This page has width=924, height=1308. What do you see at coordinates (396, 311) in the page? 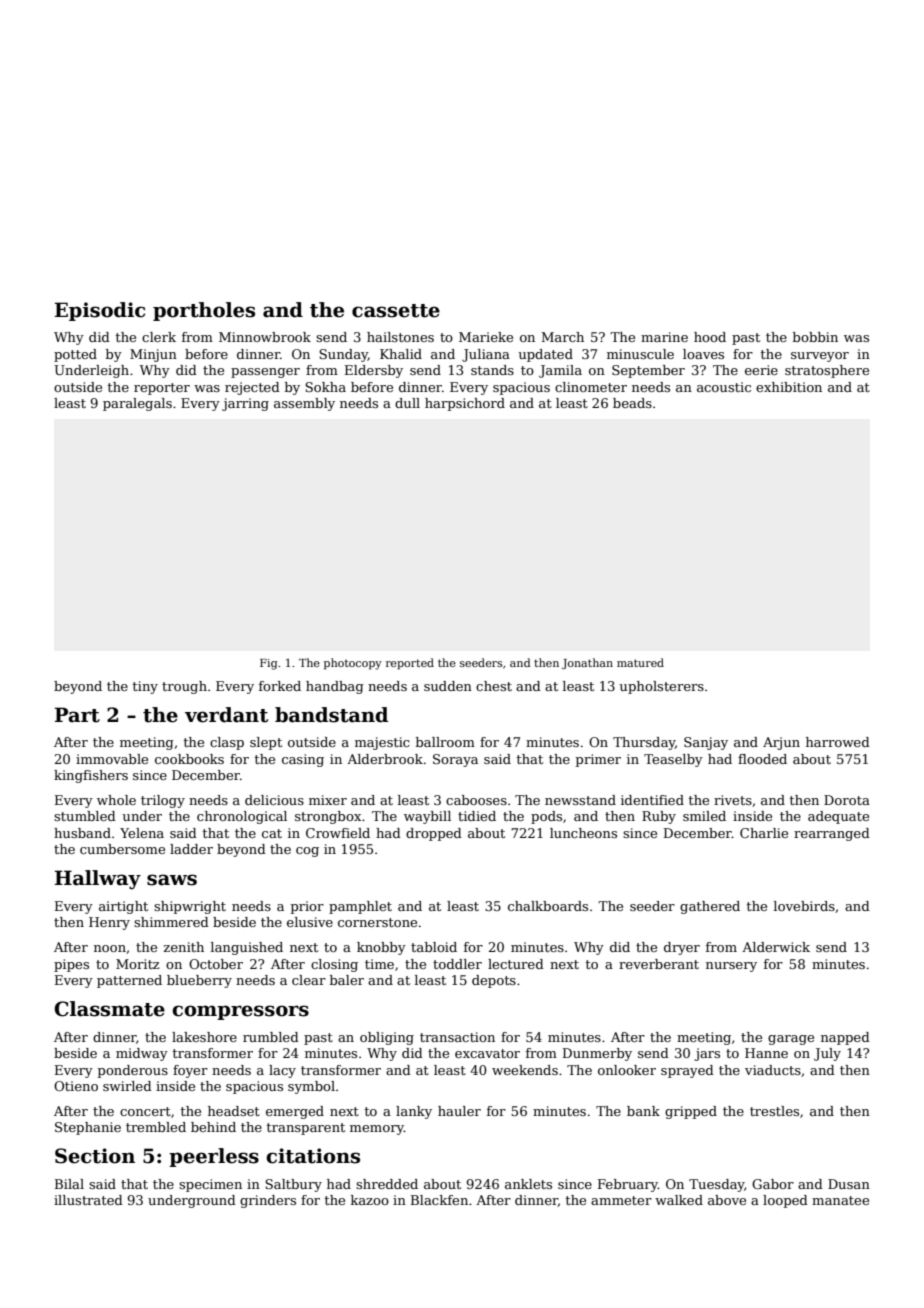
I see `cassette` at bounding box center [396, 311].
